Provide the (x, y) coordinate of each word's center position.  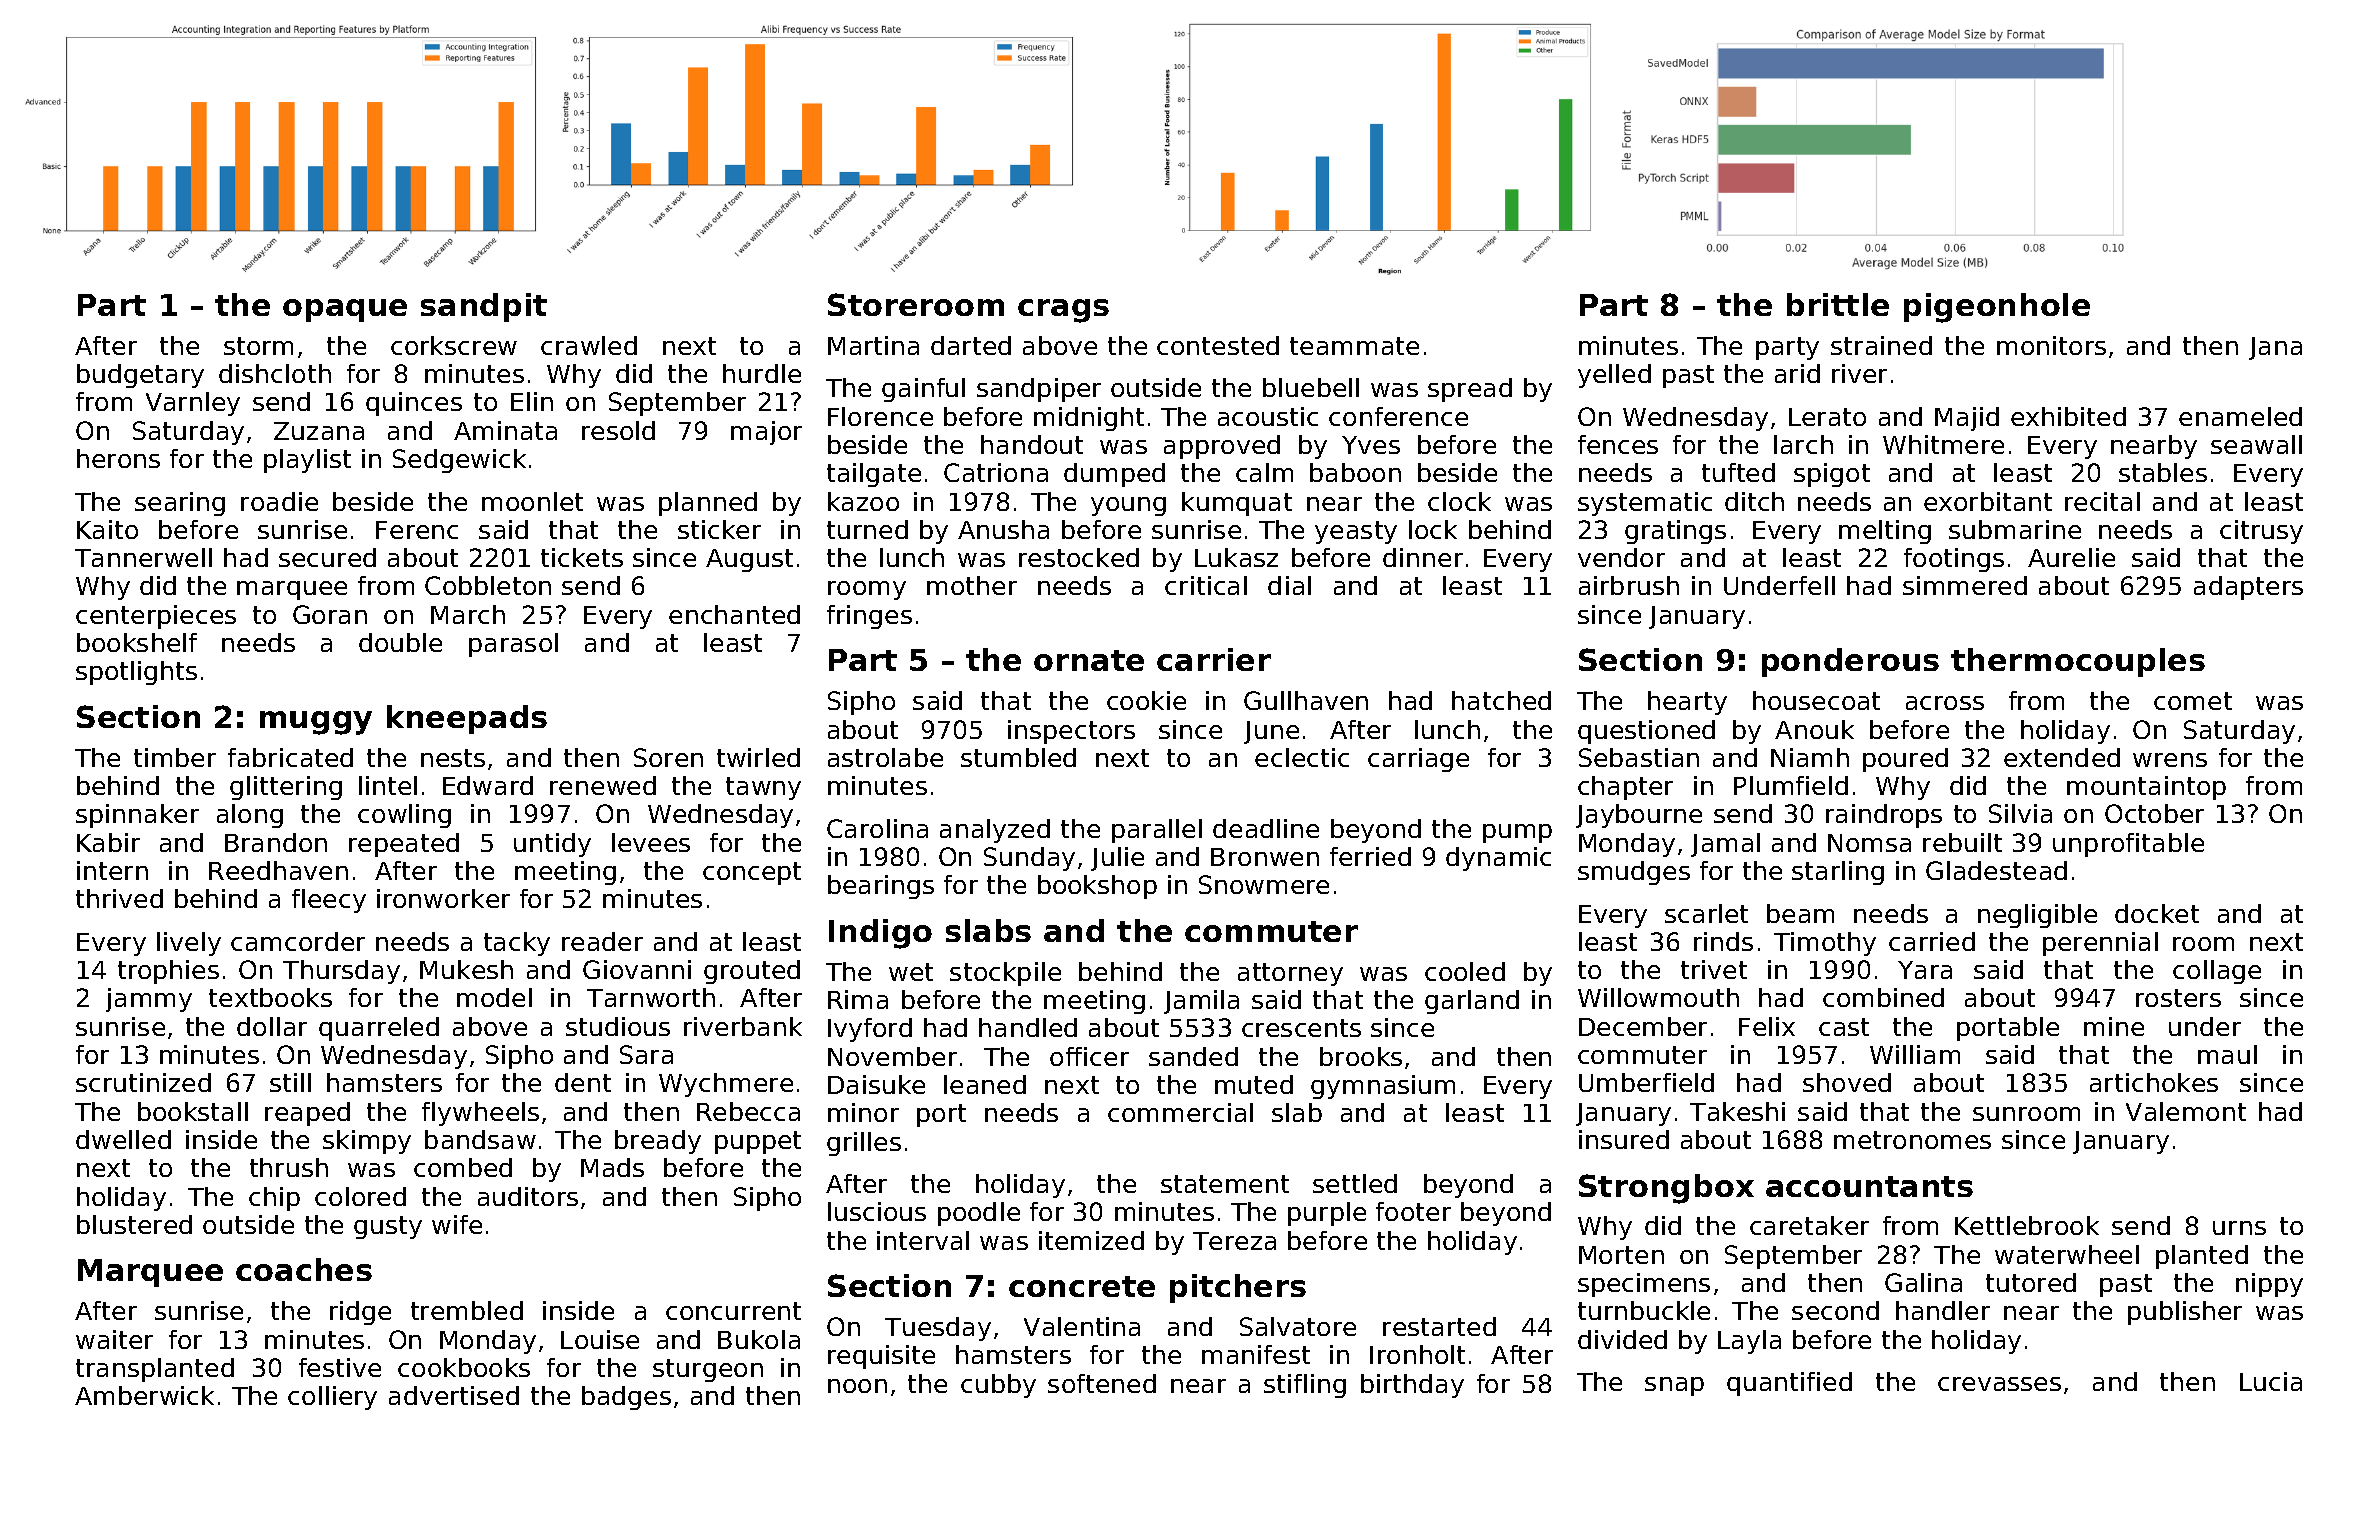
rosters (2178, 998)
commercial (1180, 1112)
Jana (2275, 348)
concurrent (733, 1311)
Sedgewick (459, 461)
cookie (1146, 700)
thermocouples (2078, 662)
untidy (552, 845)
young (1128, 506)
